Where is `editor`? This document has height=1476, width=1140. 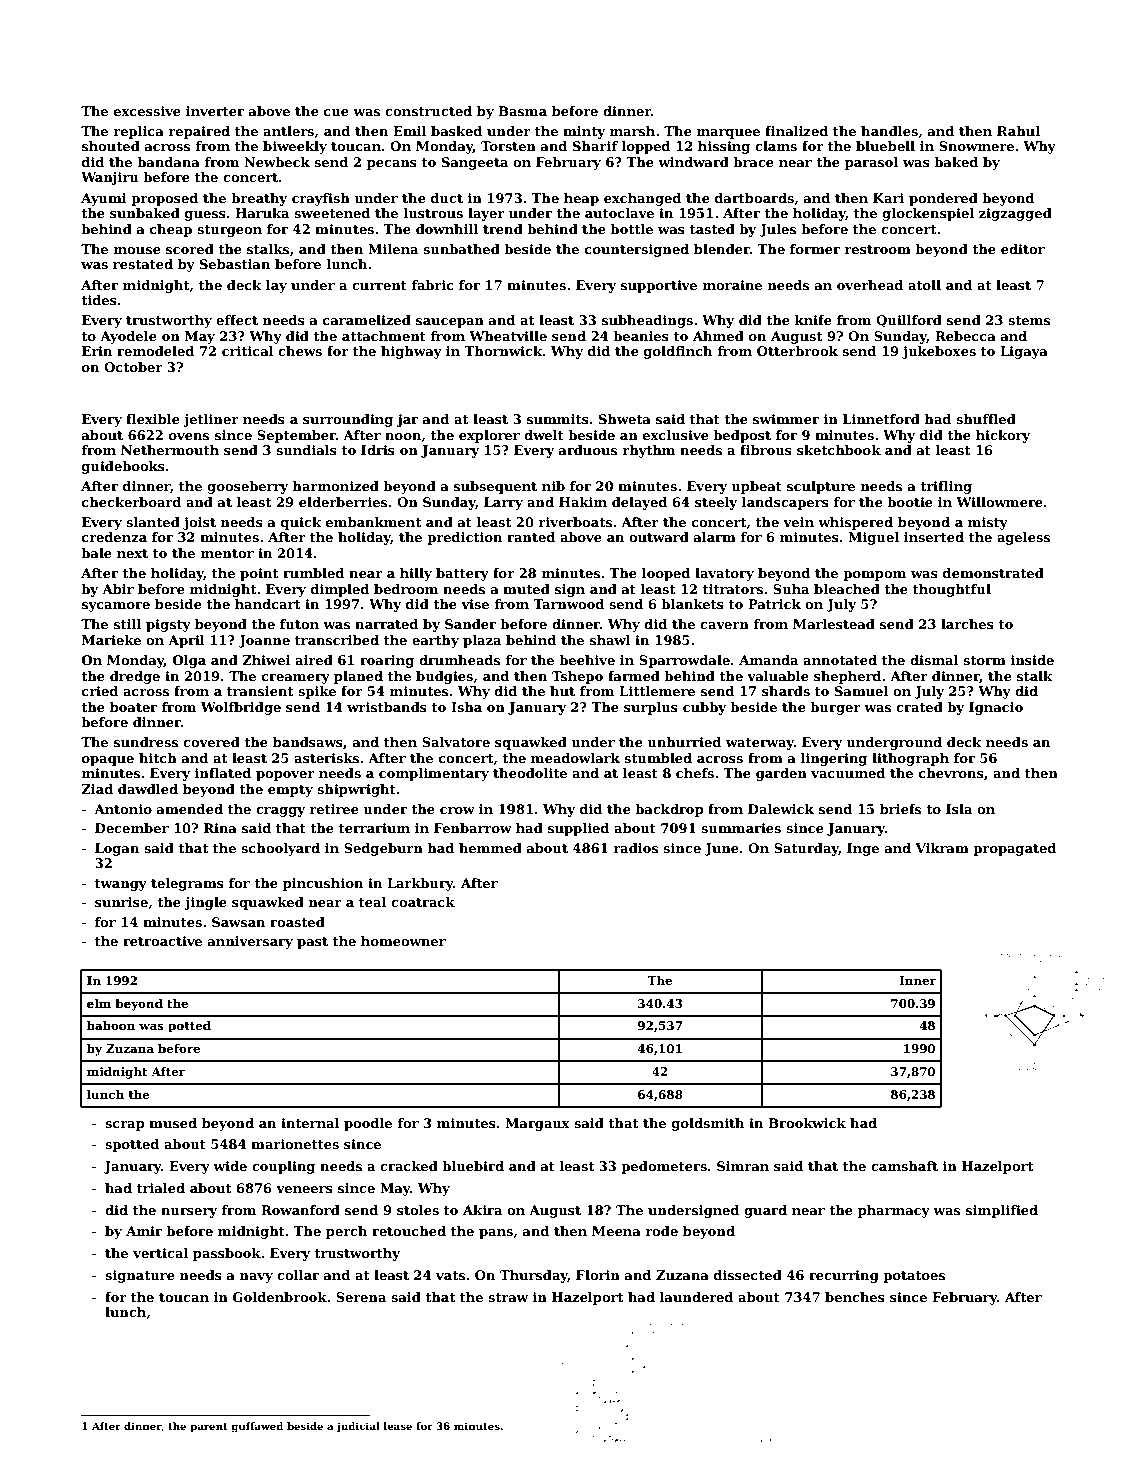
editor is located at coordinates (1023, 249).
